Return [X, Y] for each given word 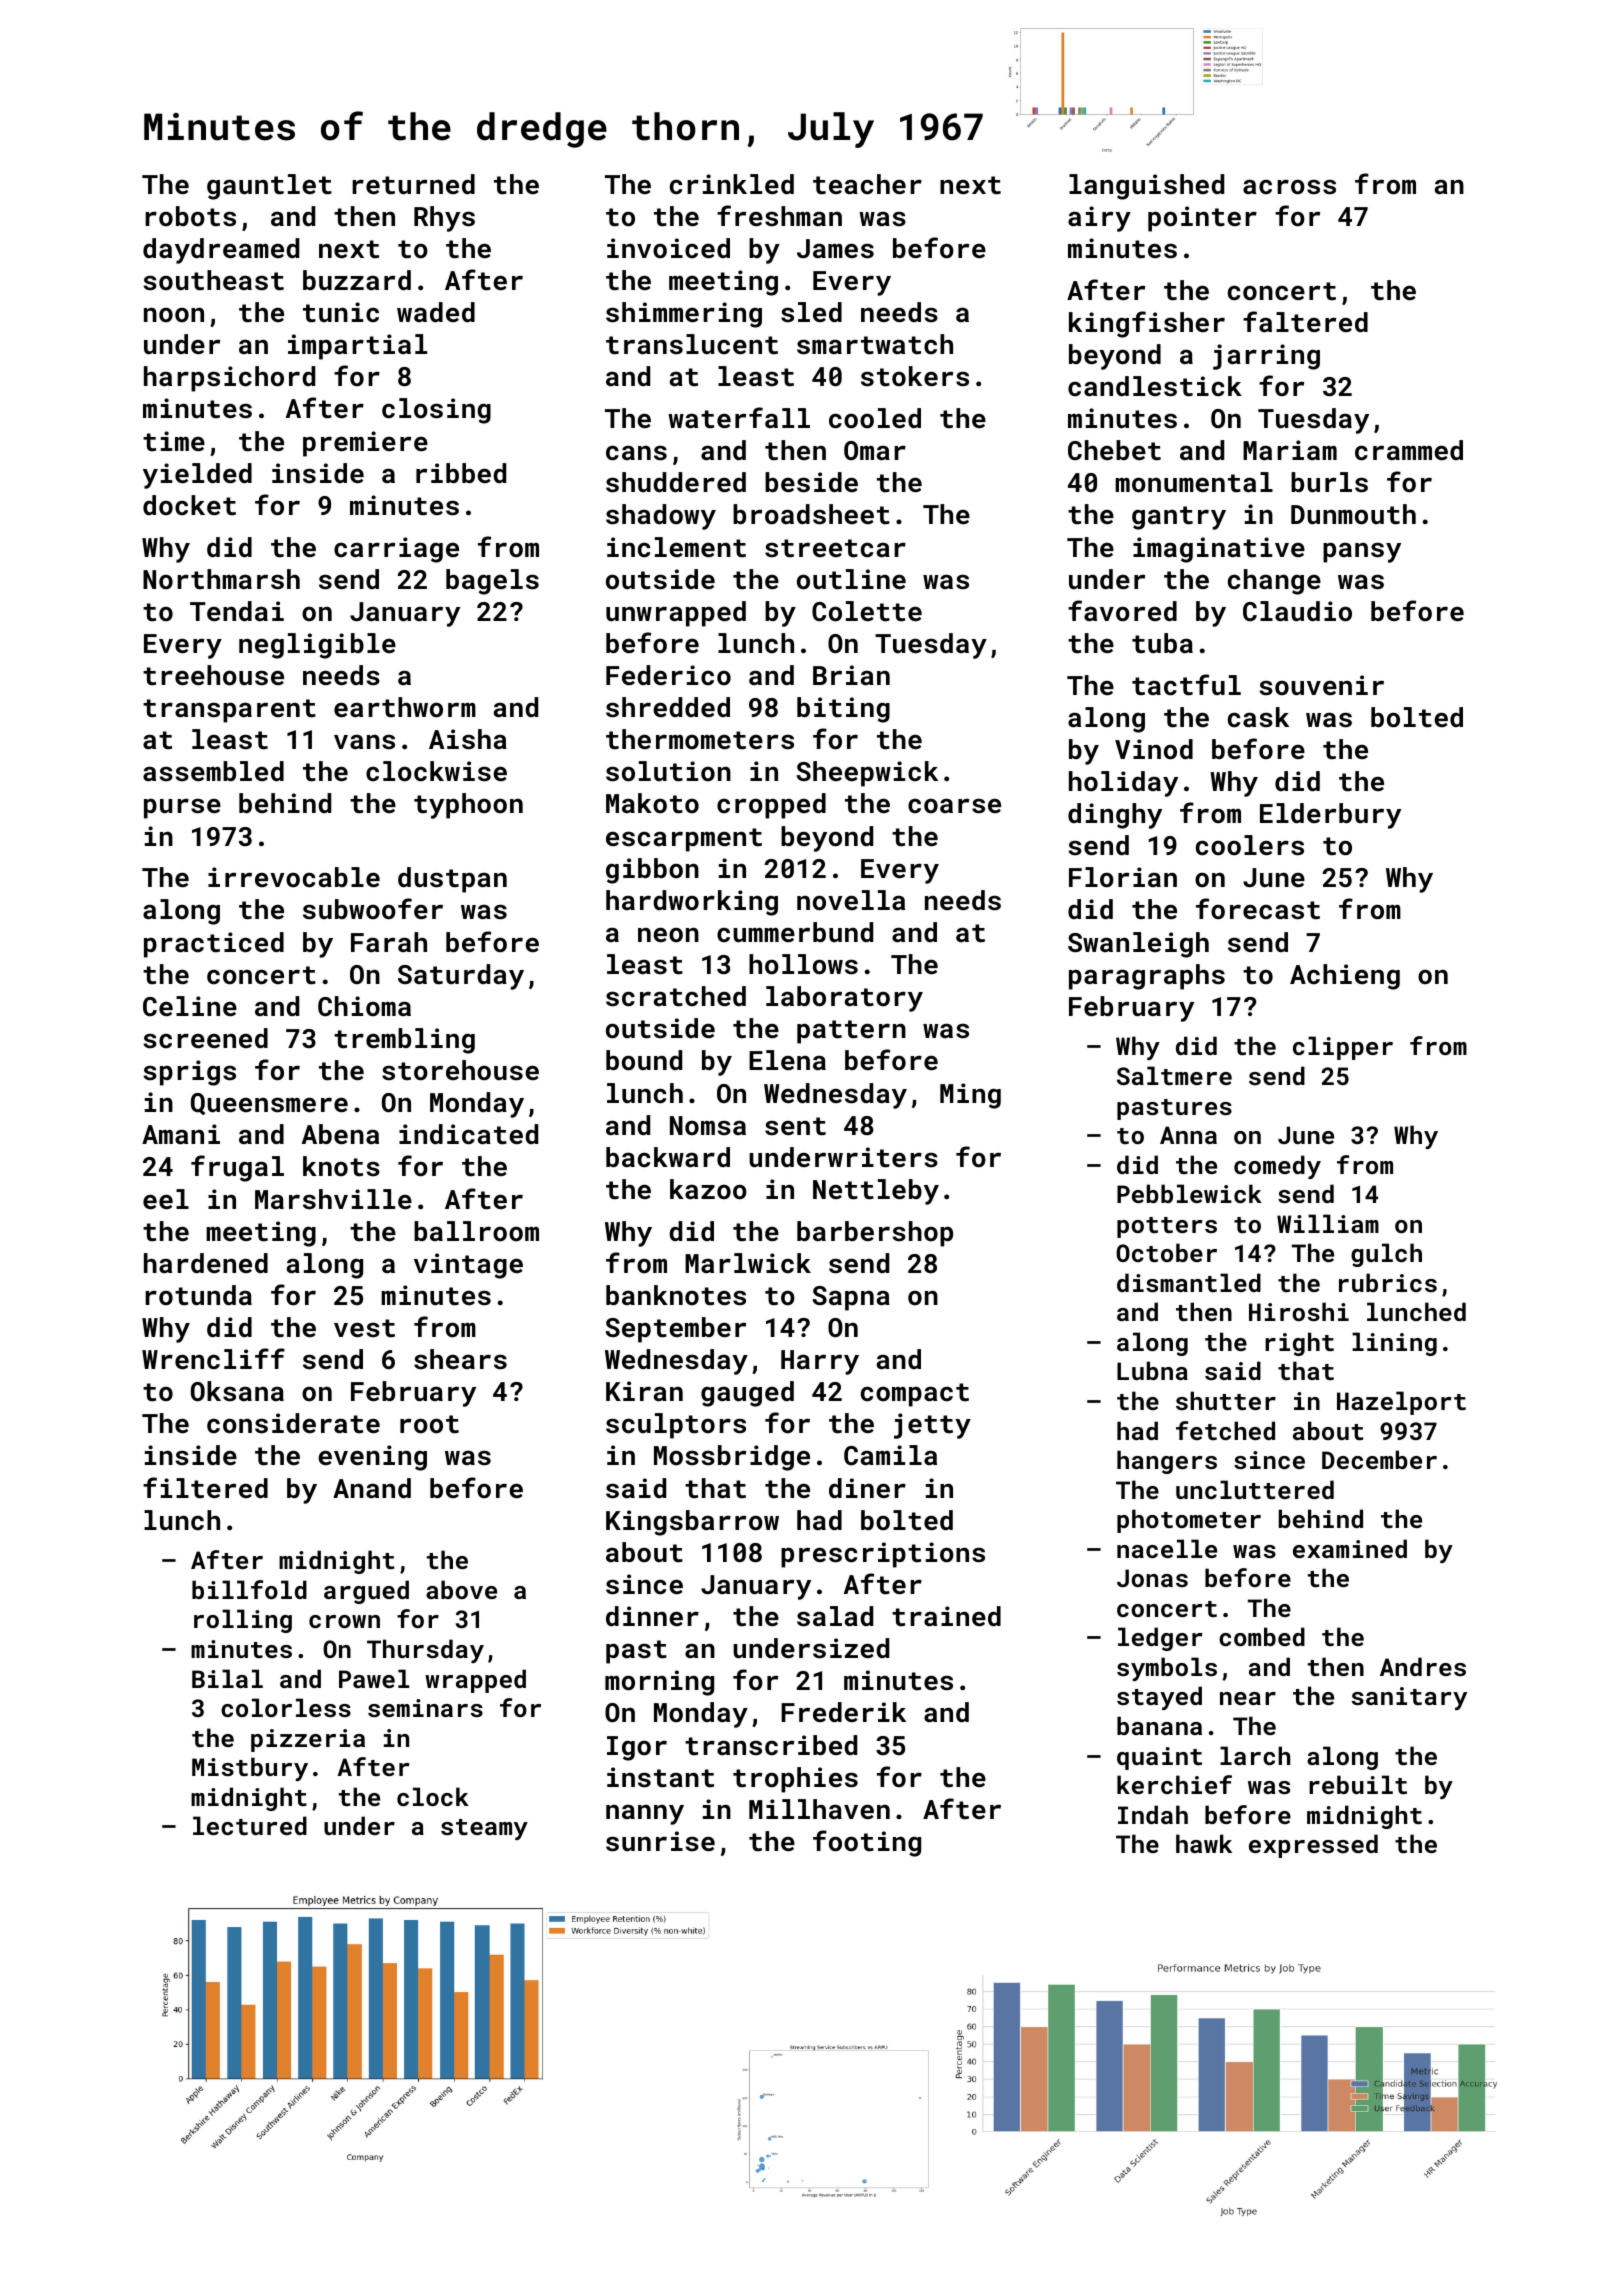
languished [1146, 187]
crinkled [732, 184]
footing [867, 1843]
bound [644, 1060]
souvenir [1321, 685]
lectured [250, 1825]
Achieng [1345, 977]
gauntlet [269, 187]
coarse [954, 806]
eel [166, 1199]
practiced [214, 945]
